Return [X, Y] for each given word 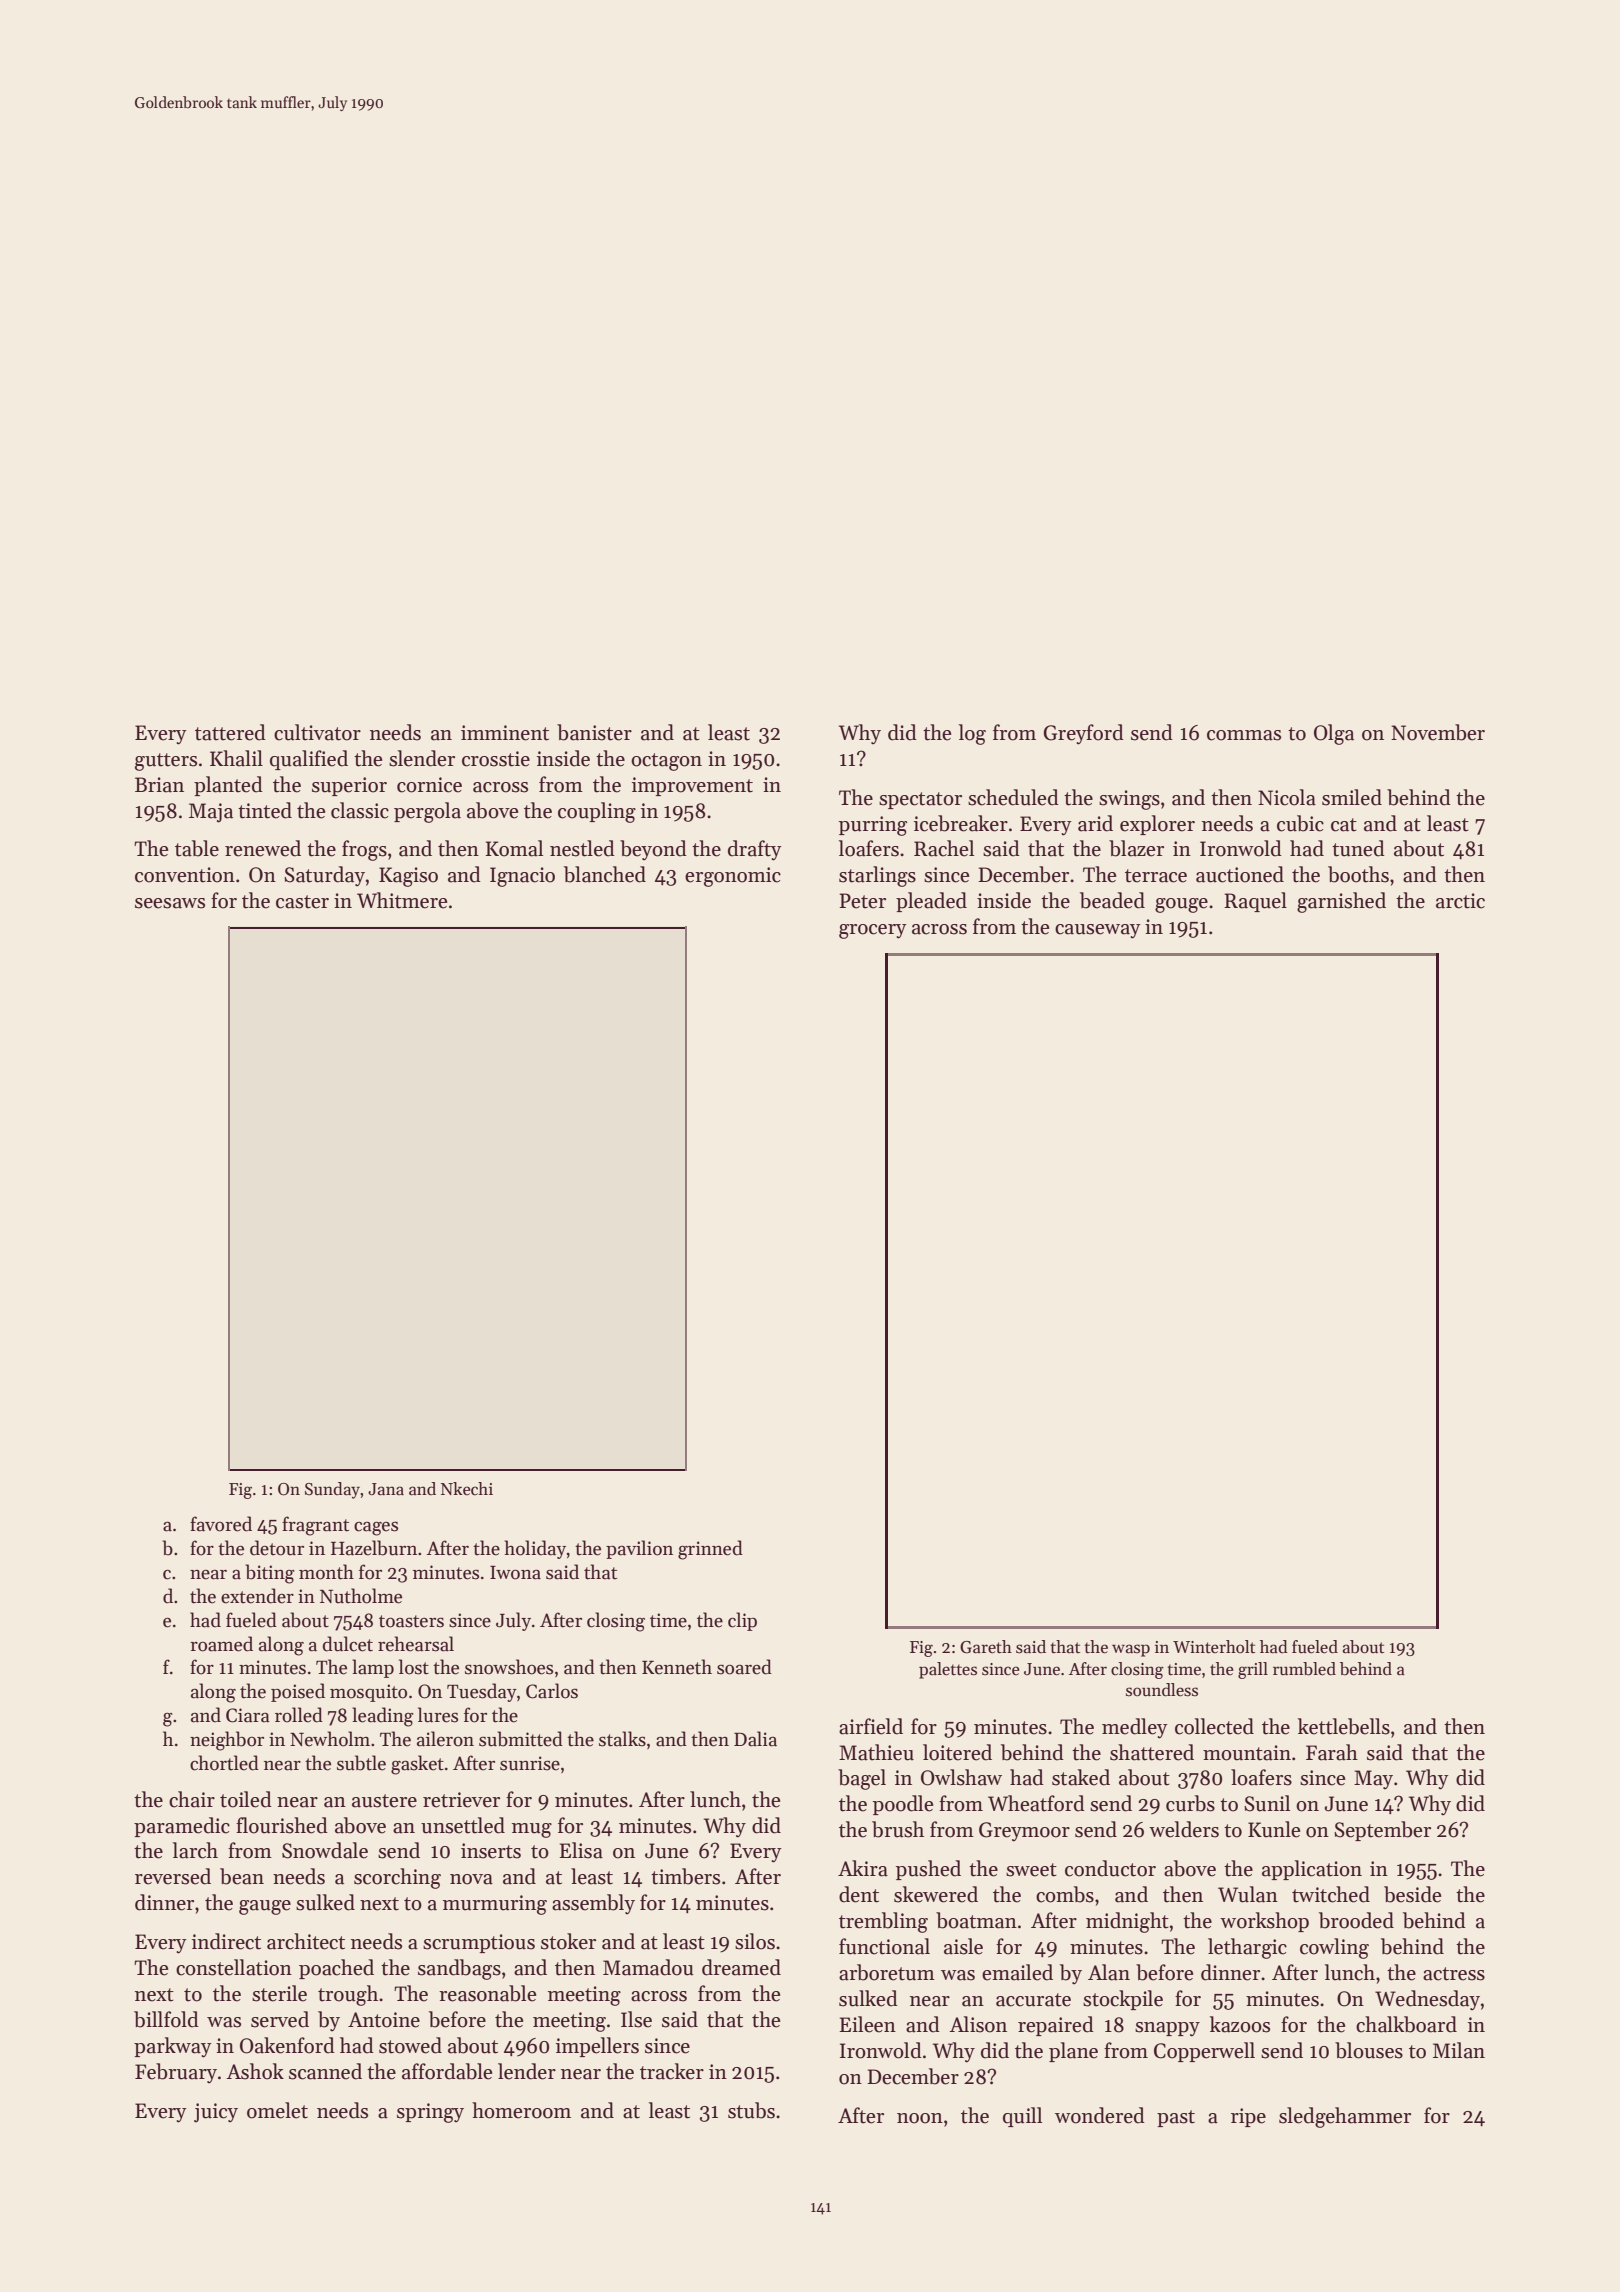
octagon [666, 762]
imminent [505, 733]
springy [430, 2113]
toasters [411, 1621]
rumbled [1304, 1669]
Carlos [552, 1691]
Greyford [1084, 734]
